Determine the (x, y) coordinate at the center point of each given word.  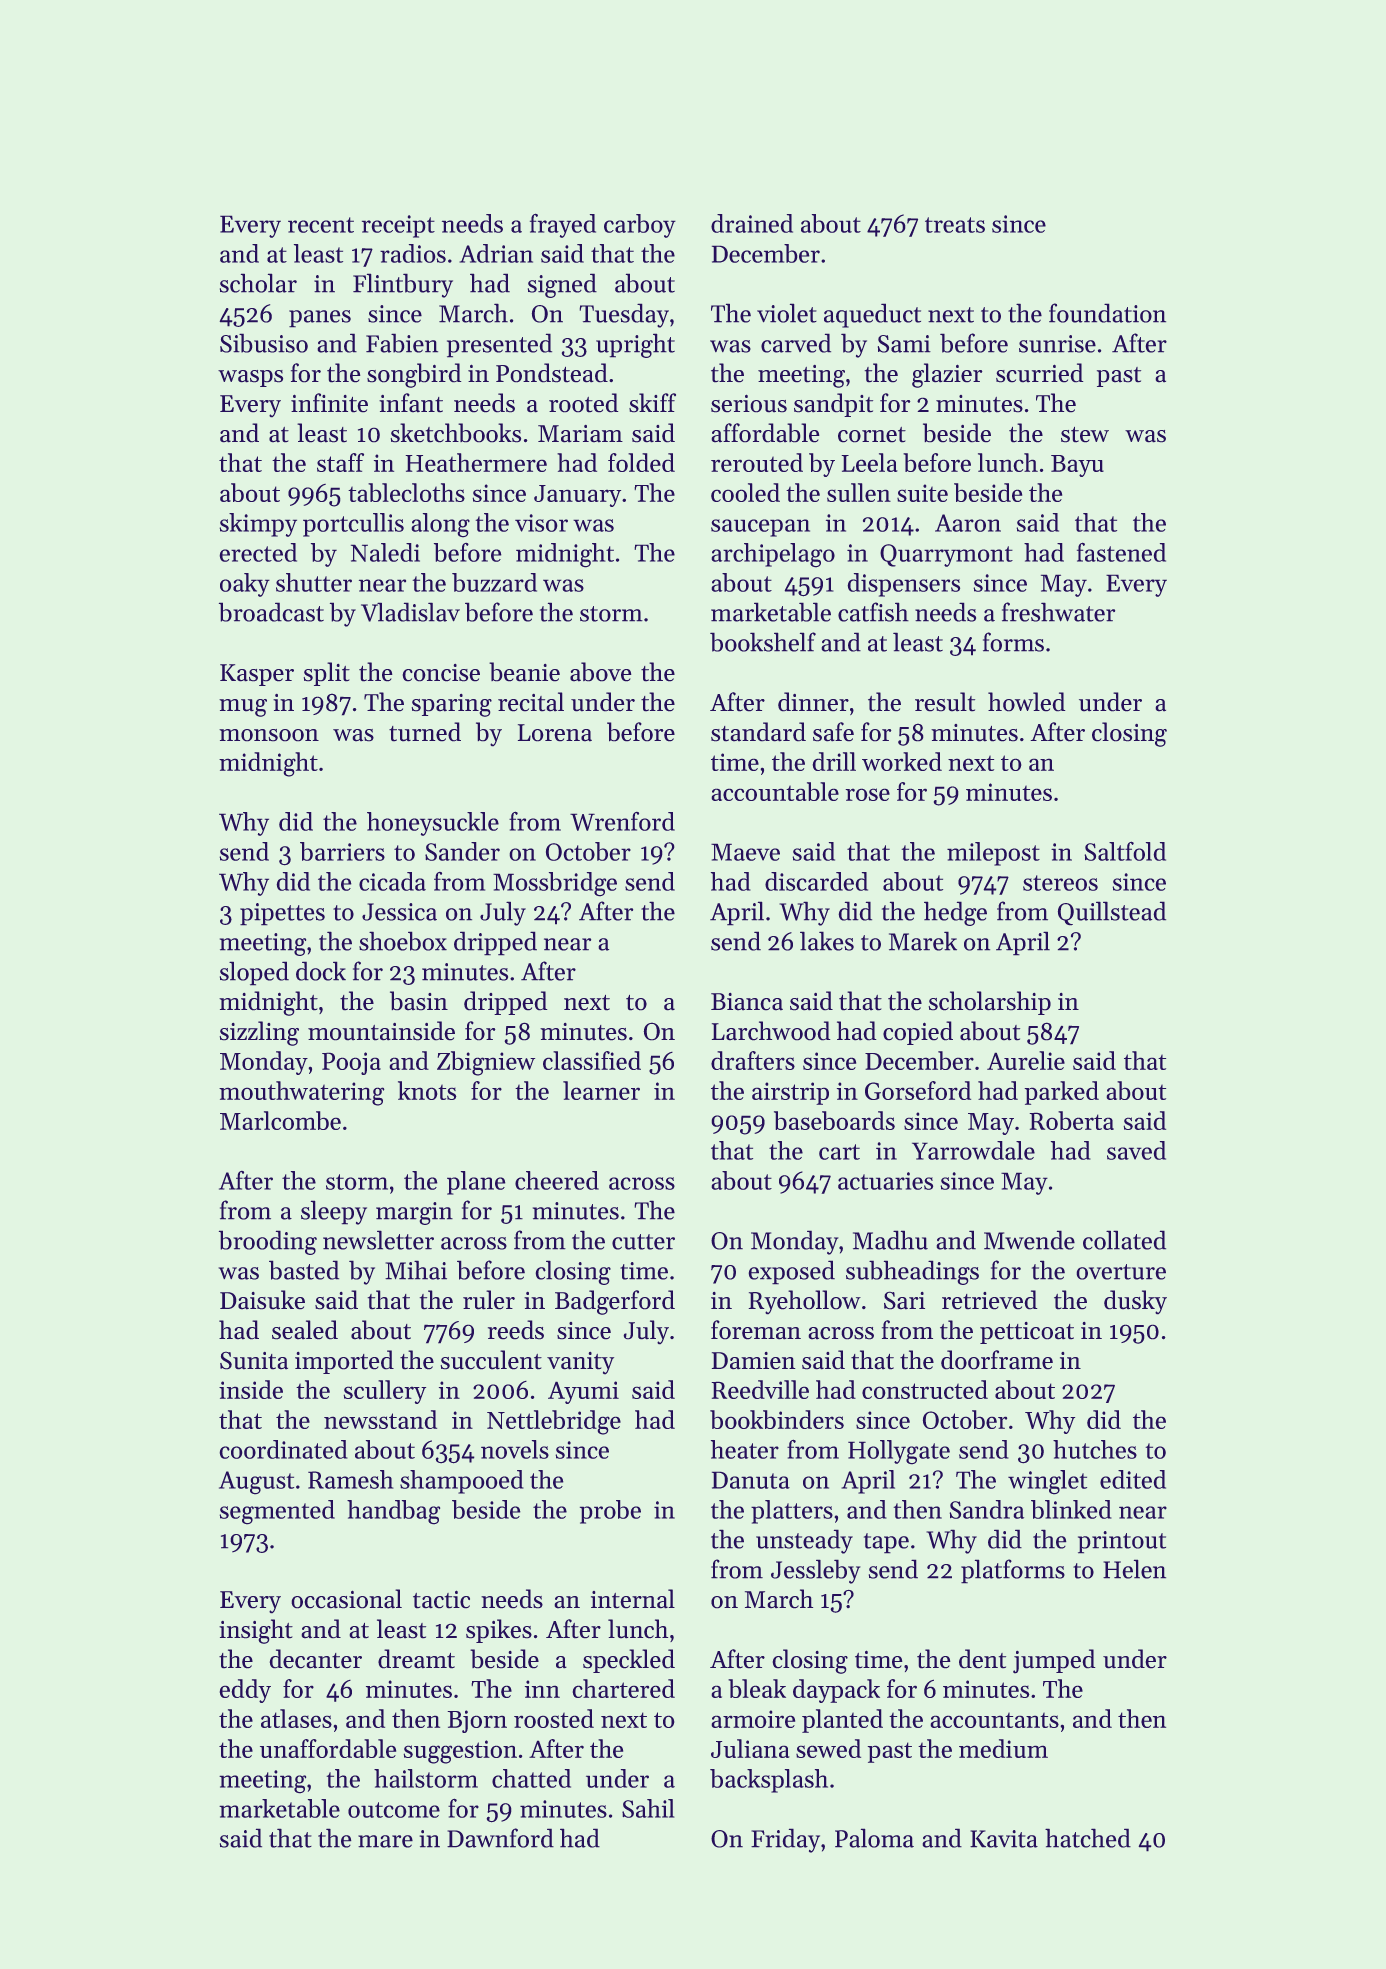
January (577, 496)
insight (256, 1631)
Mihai (416, 1270)
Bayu (1077, 466)
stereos (1060, 883)
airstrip (790, 1093)
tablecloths (406, 492)
